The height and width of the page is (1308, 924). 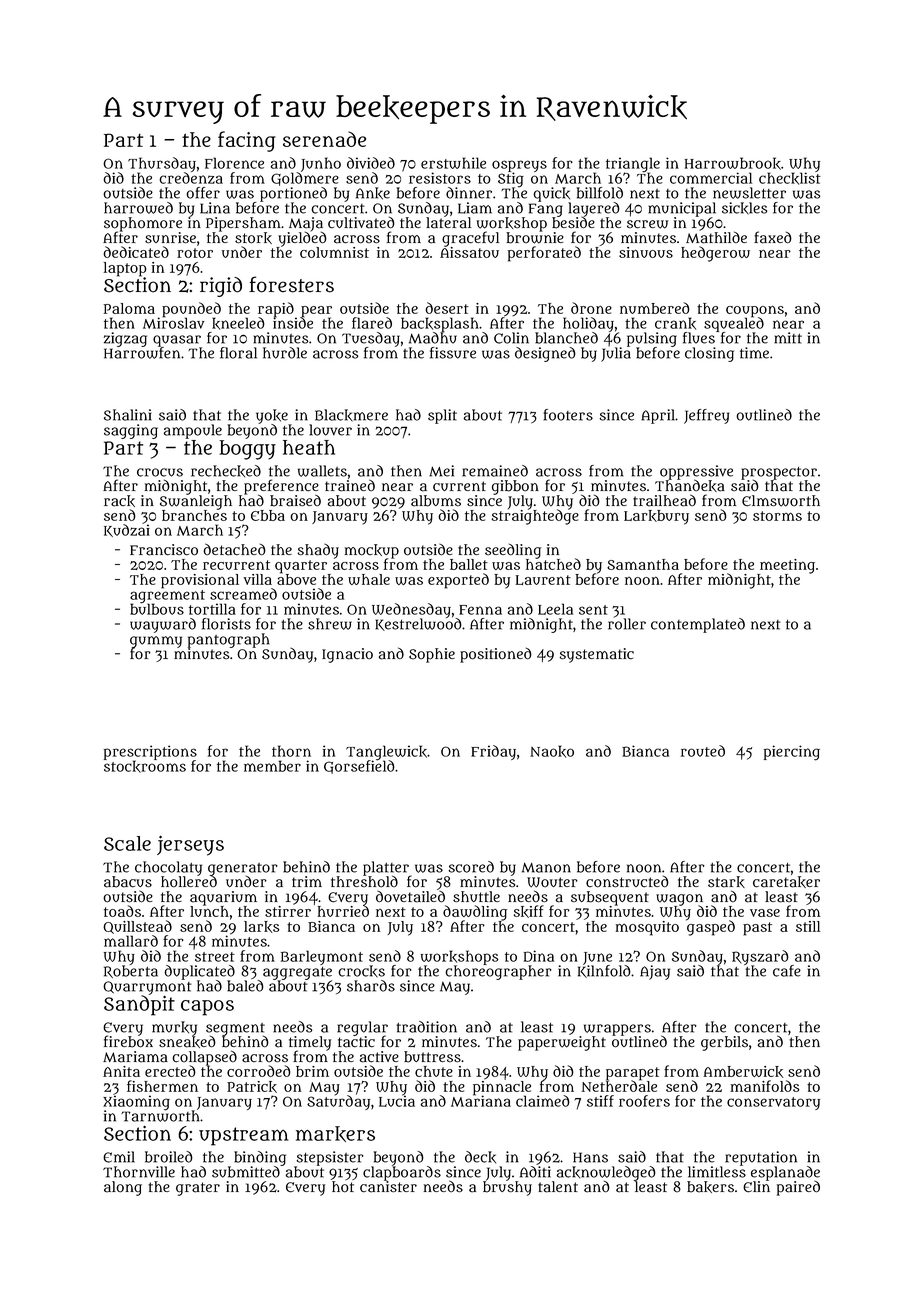 What do you see at coordinates (552, 751) in the page?
I see `Naoko` at bounding box center [552, 751].
